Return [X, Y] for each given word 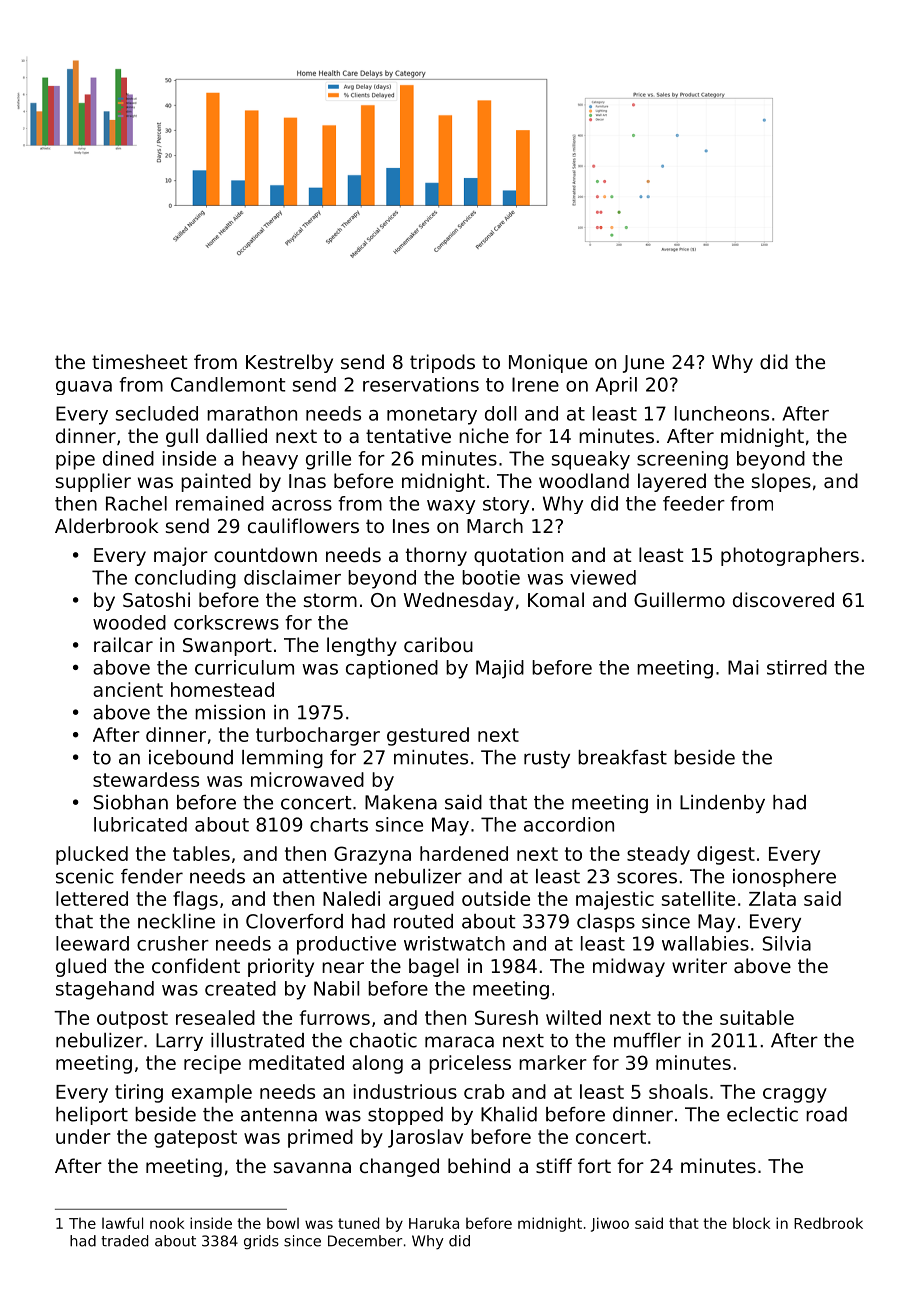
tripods [442, 363]
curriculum [244, 667]
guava [84, 388]
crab [484, 1091]
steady [658, 855]
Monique [548, 363]
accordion [569, 824]
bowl [283, 1223]
